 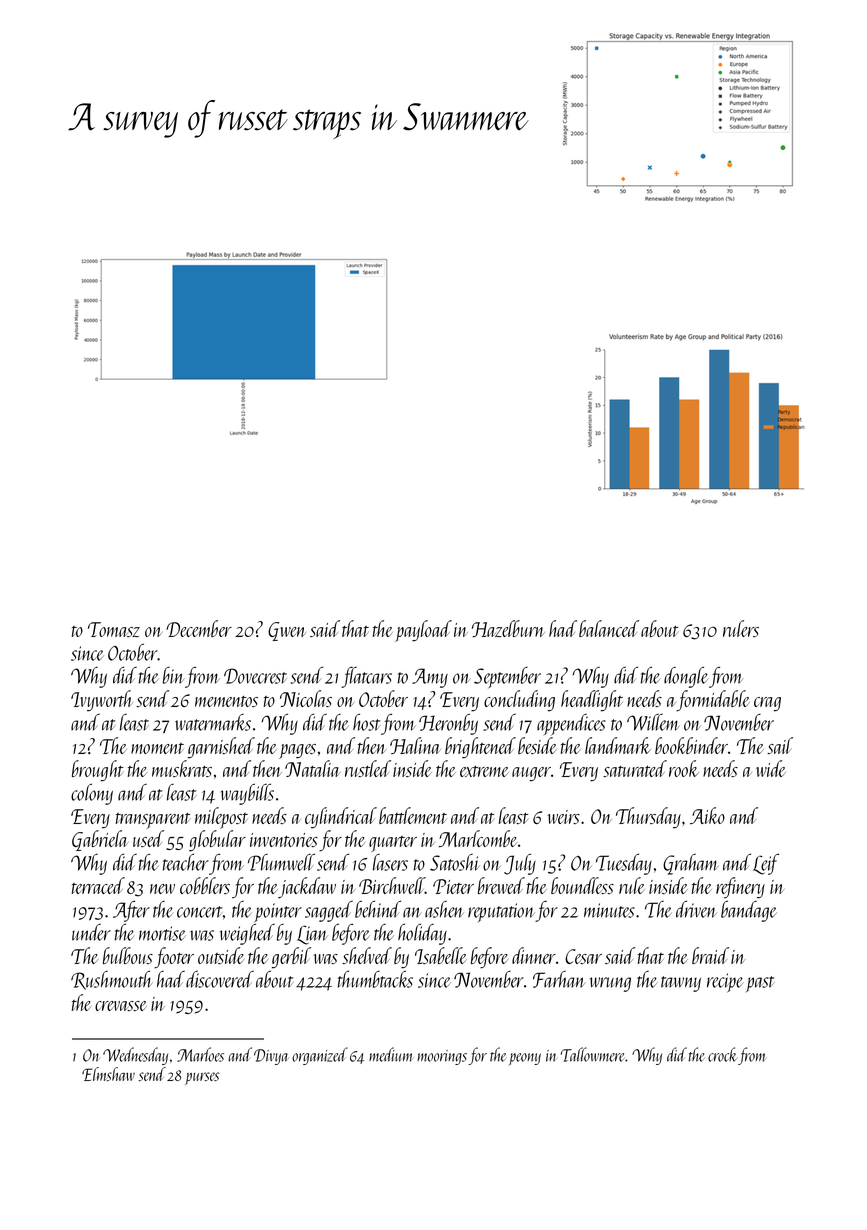 I want to click on balanced, so click(x=609, y=628).
